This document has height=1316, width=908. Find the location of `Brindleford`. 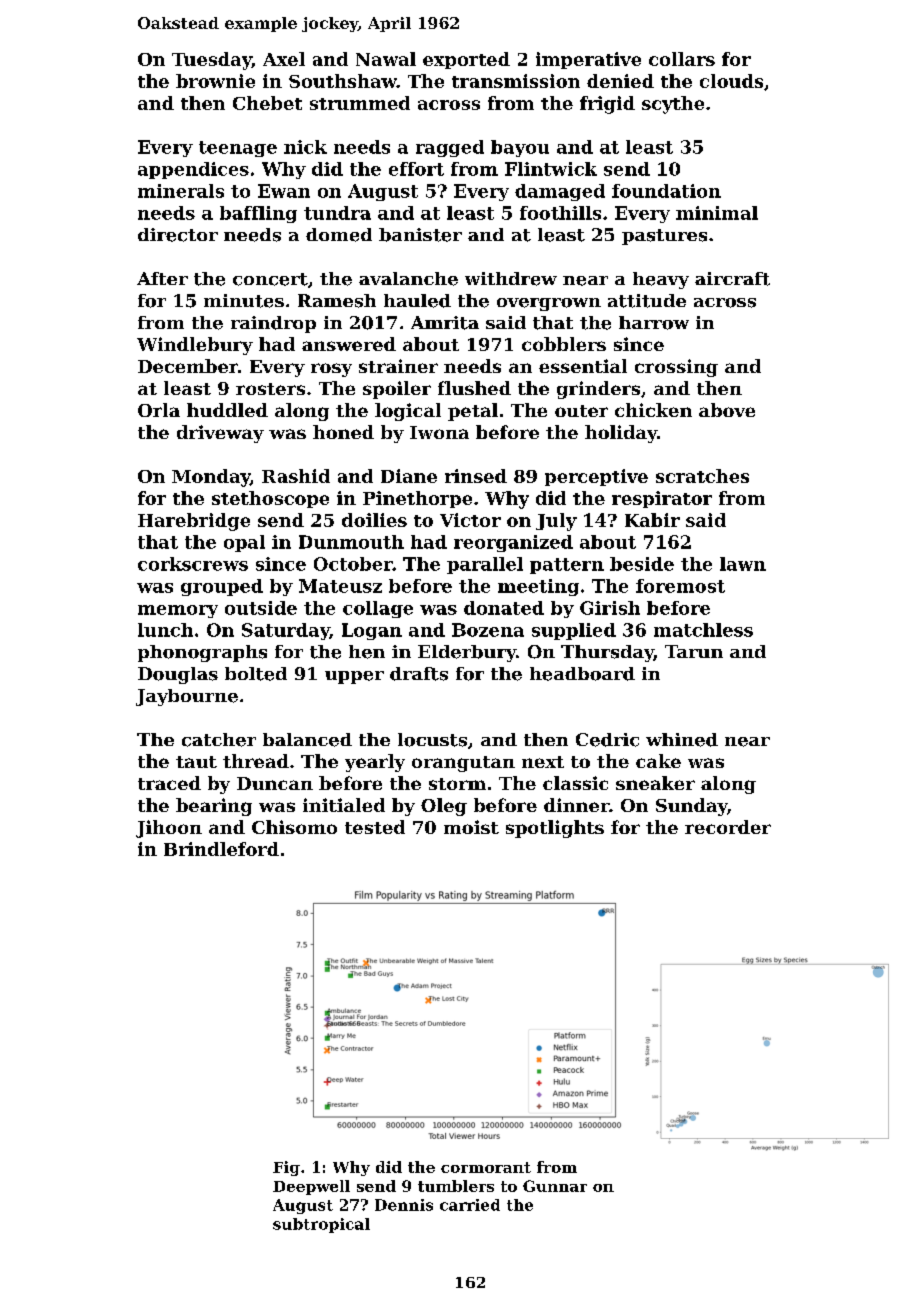

Brindleford is located at coordinates (221, 849).
